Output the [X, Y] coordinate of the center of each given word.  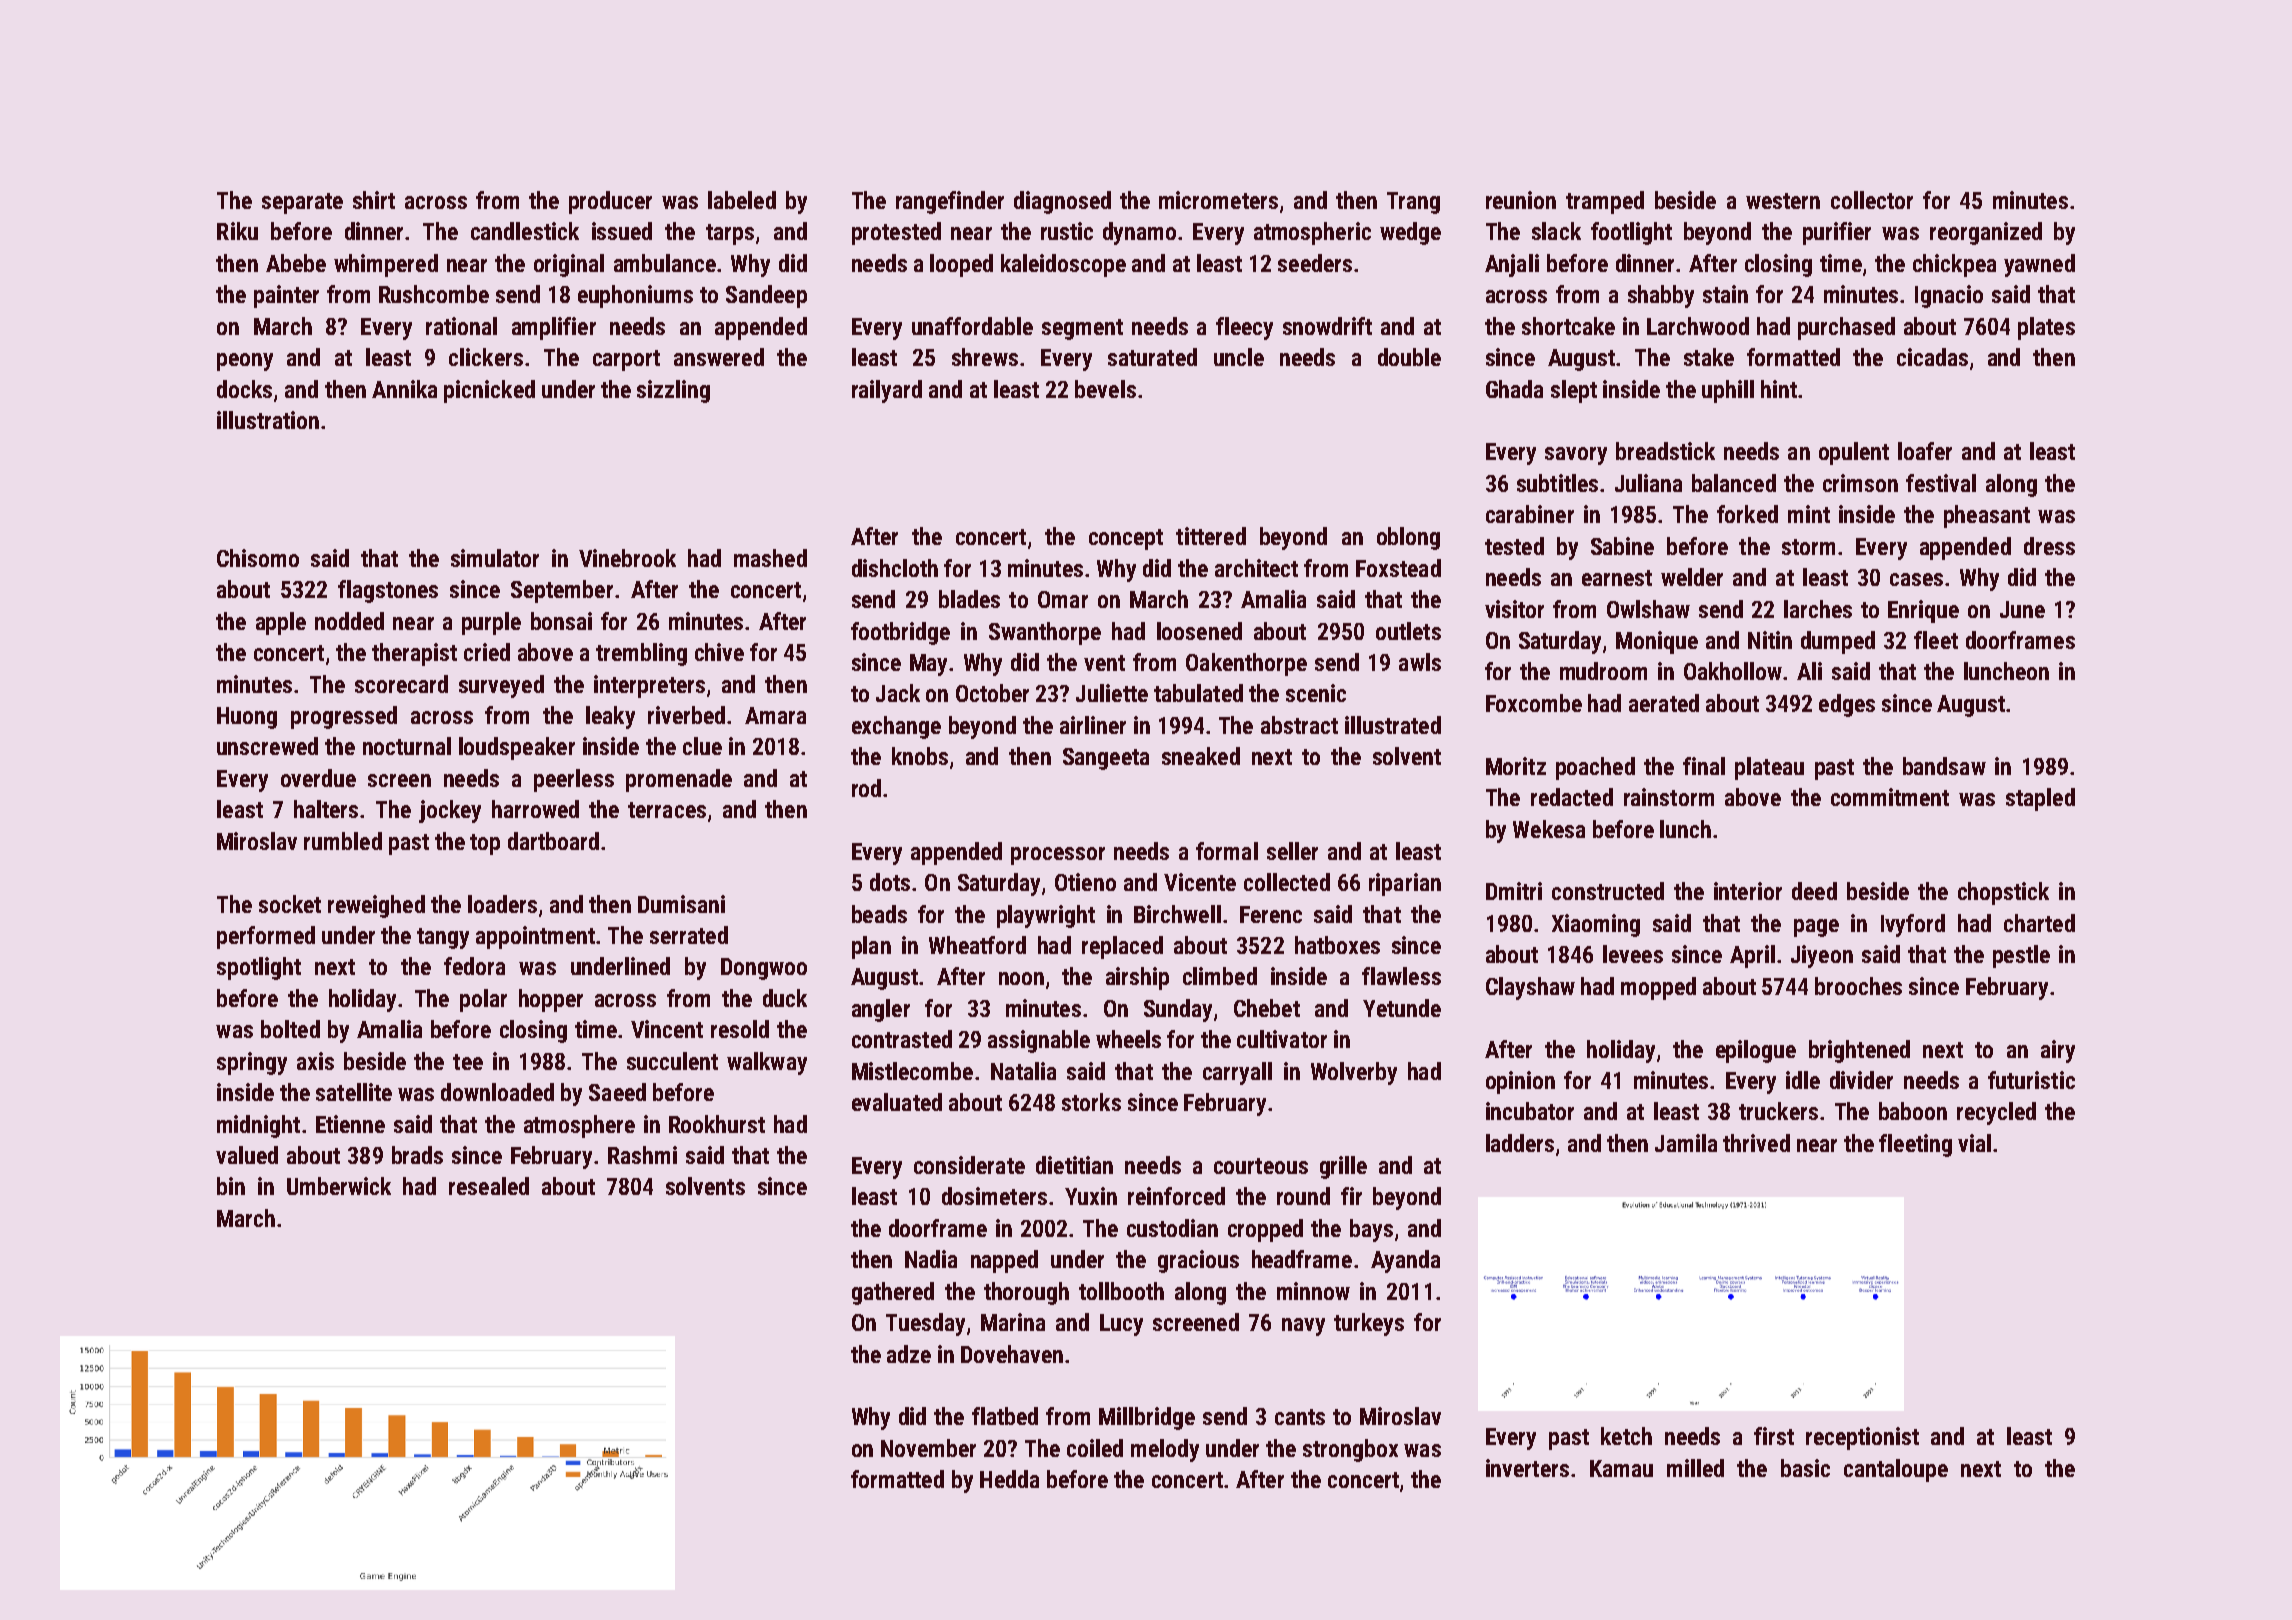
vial [1974, 1143]
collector [1872, 200]
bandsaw [1944, 766]
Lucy [1121, 1325]
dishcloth [895, 568]
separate [302, 203]
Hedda [1009, 1479]
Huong [247, 718]
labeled [742, 200]
